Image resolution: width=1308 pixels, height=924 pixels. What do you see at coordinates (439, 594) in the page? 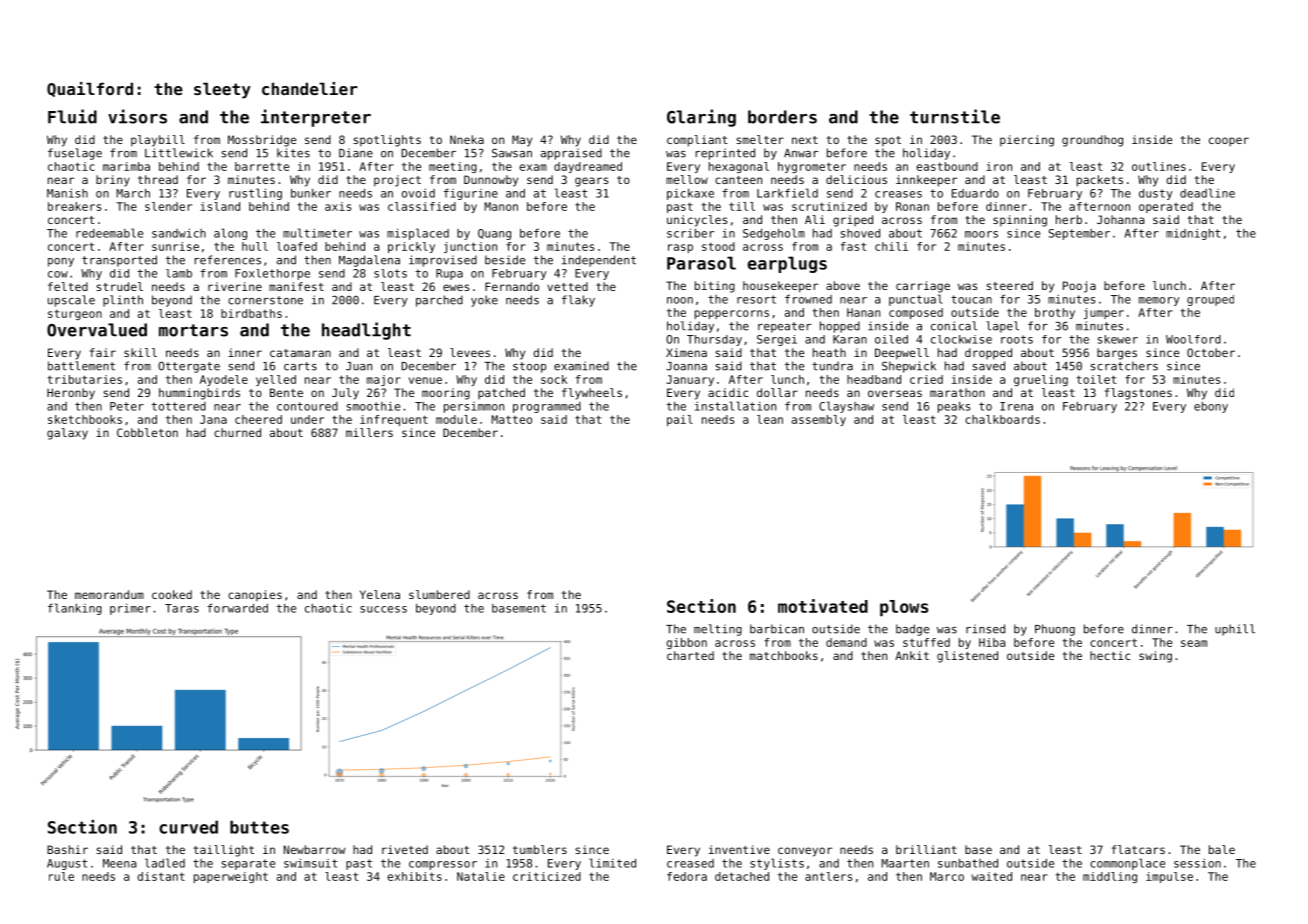
I see `slumbered` at bounding box center [439, 594].
